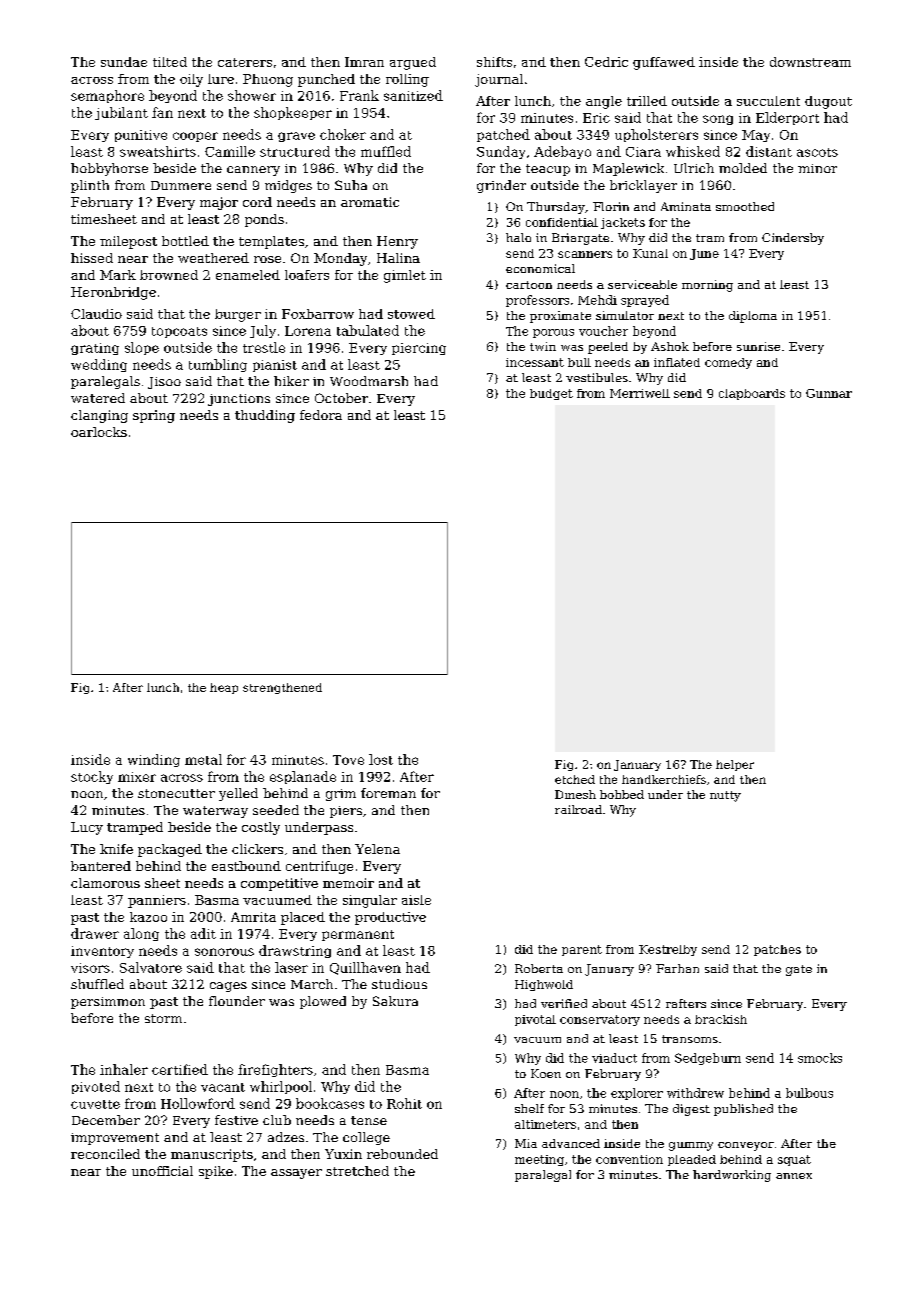  I want to click on patches, so click(777, 950).
